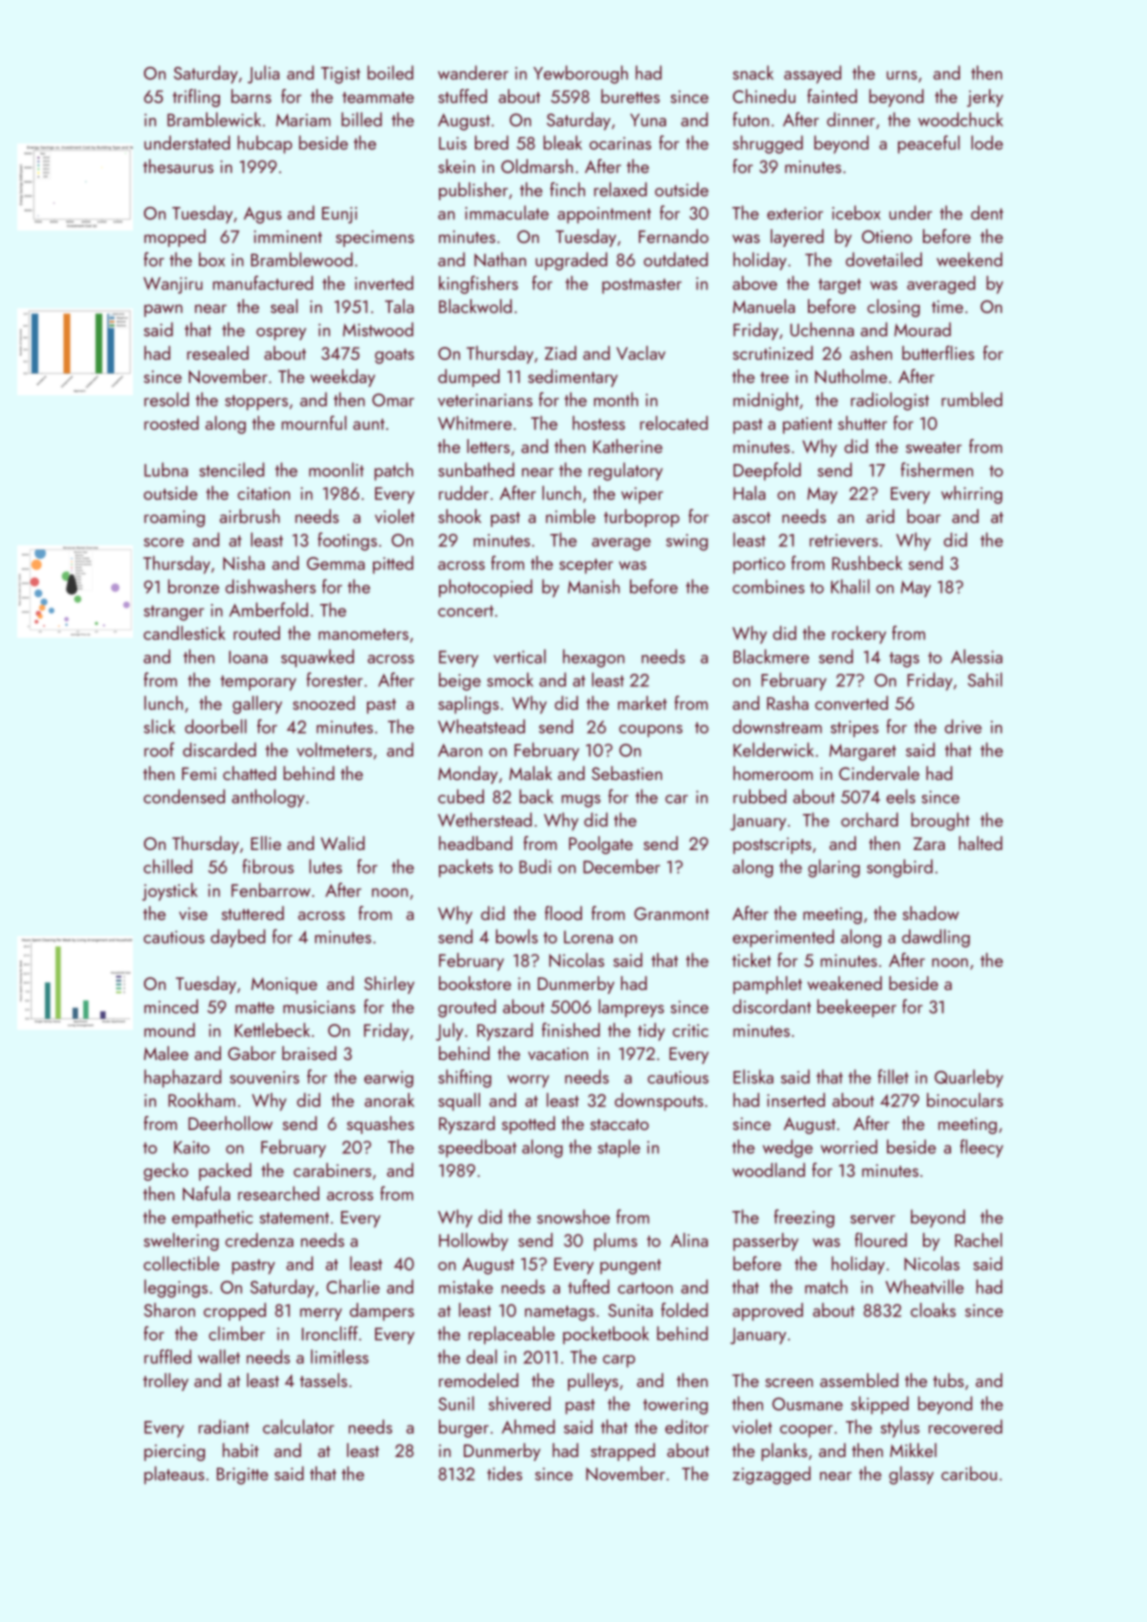 The height and width of the page is (1622, 1147). What do you see at coordinates (464, 493) in the page?
I see `rudder` at bounding box center [464, 493].
